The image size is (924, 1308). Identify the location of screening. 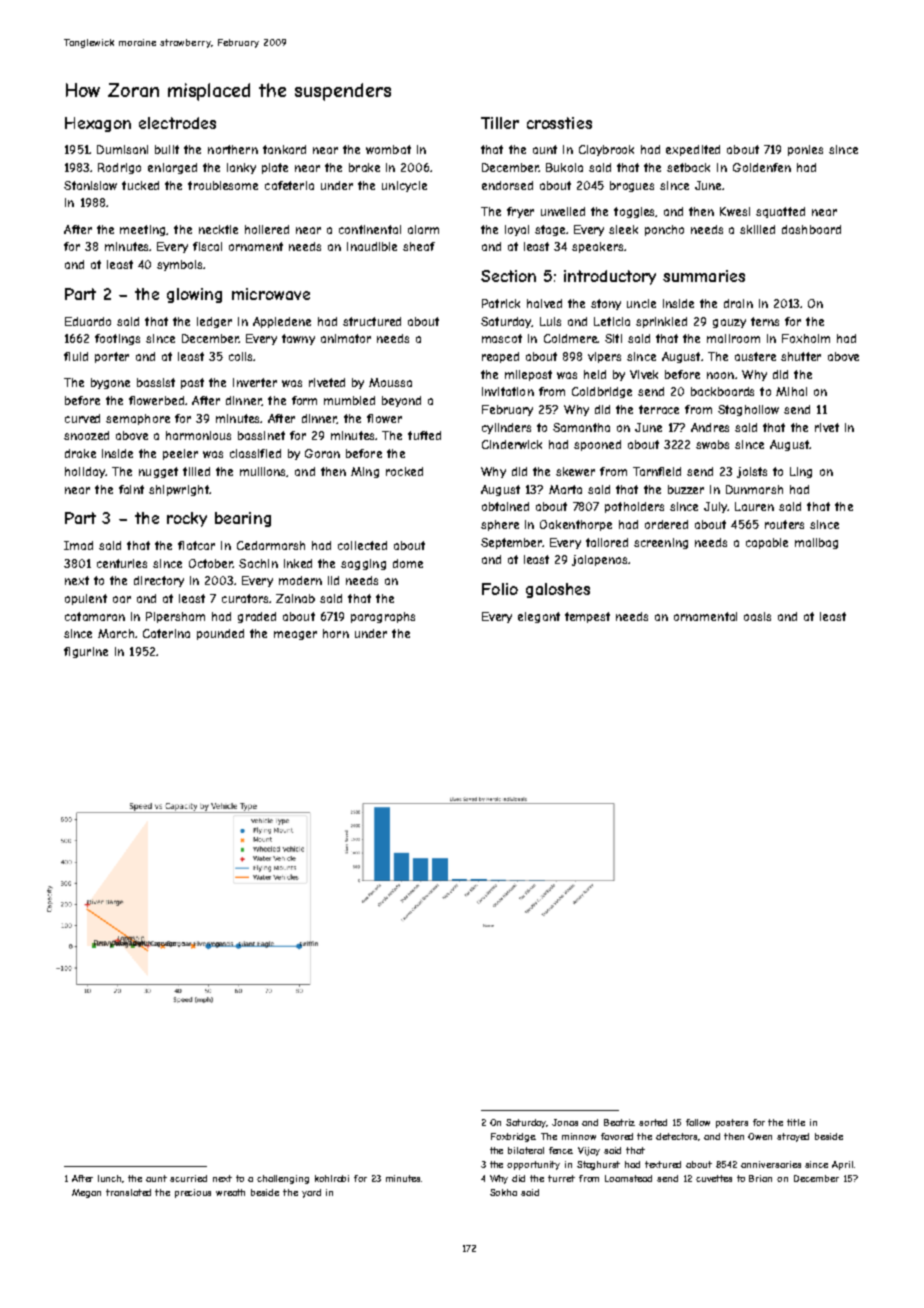
(661, 543).
